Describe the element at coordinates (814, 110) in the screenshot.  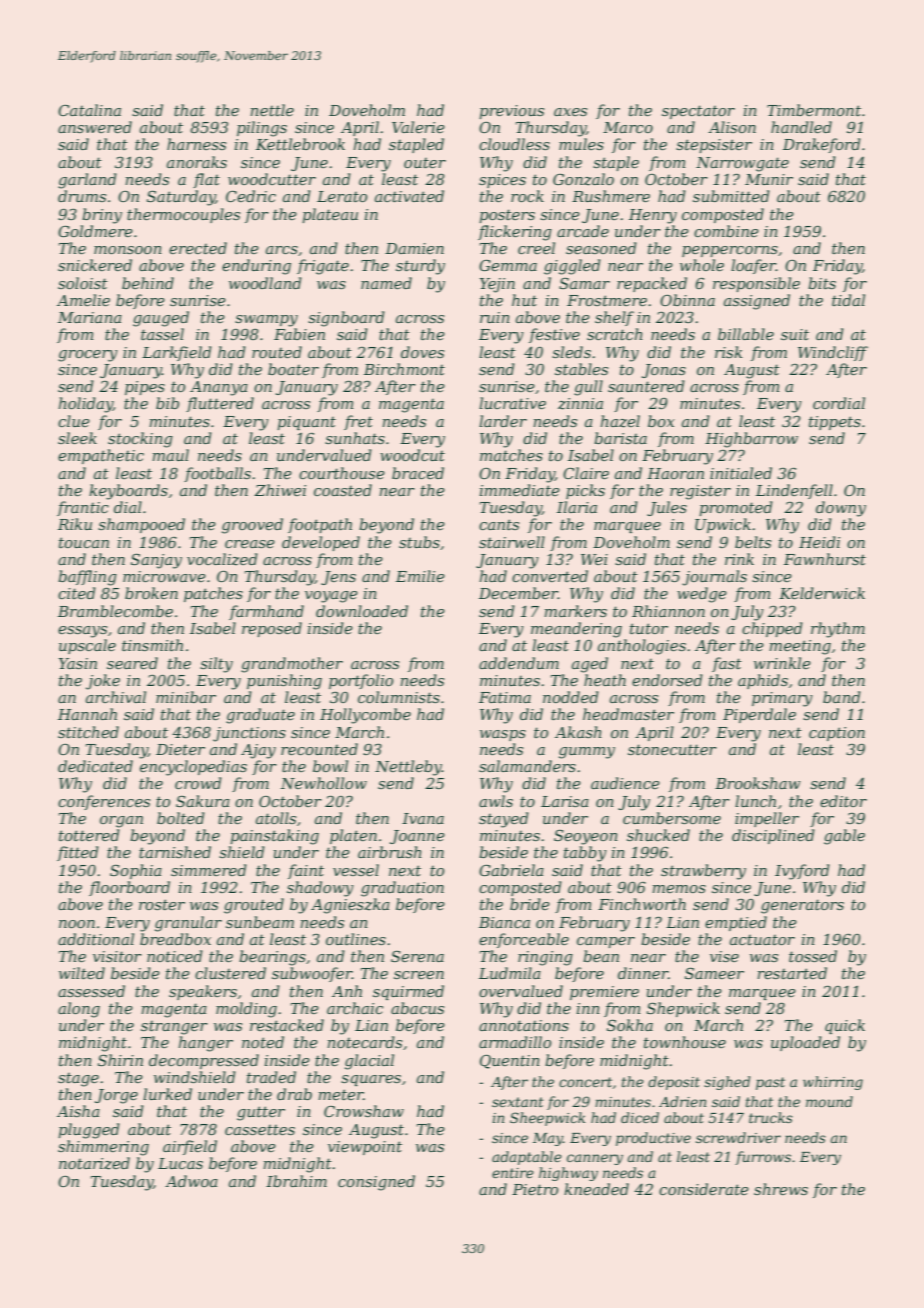
I see `Timbermont` at that location.
